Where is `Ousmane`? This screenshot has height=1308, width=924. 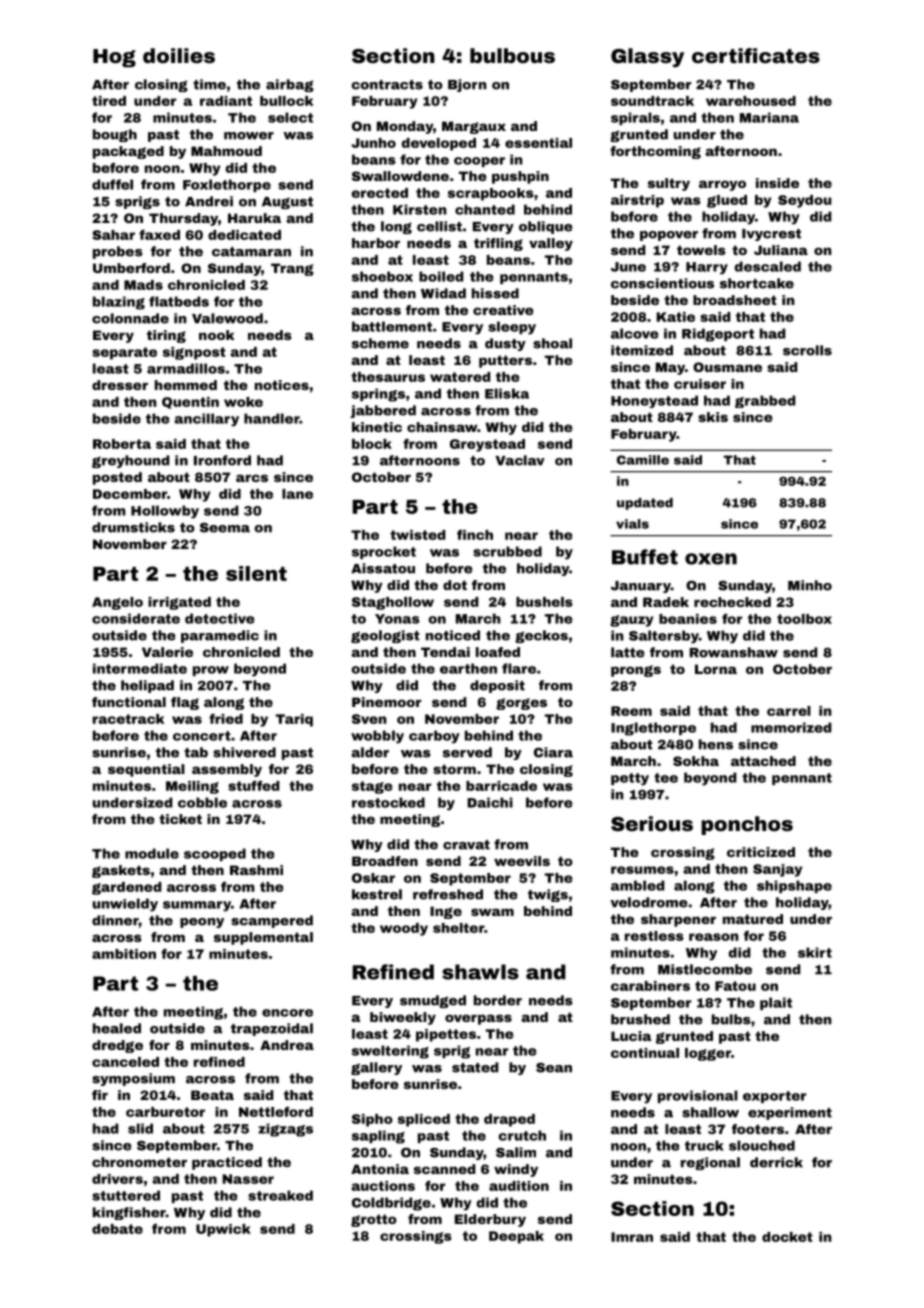
Ousmane is located at coordinates (727, 367).
